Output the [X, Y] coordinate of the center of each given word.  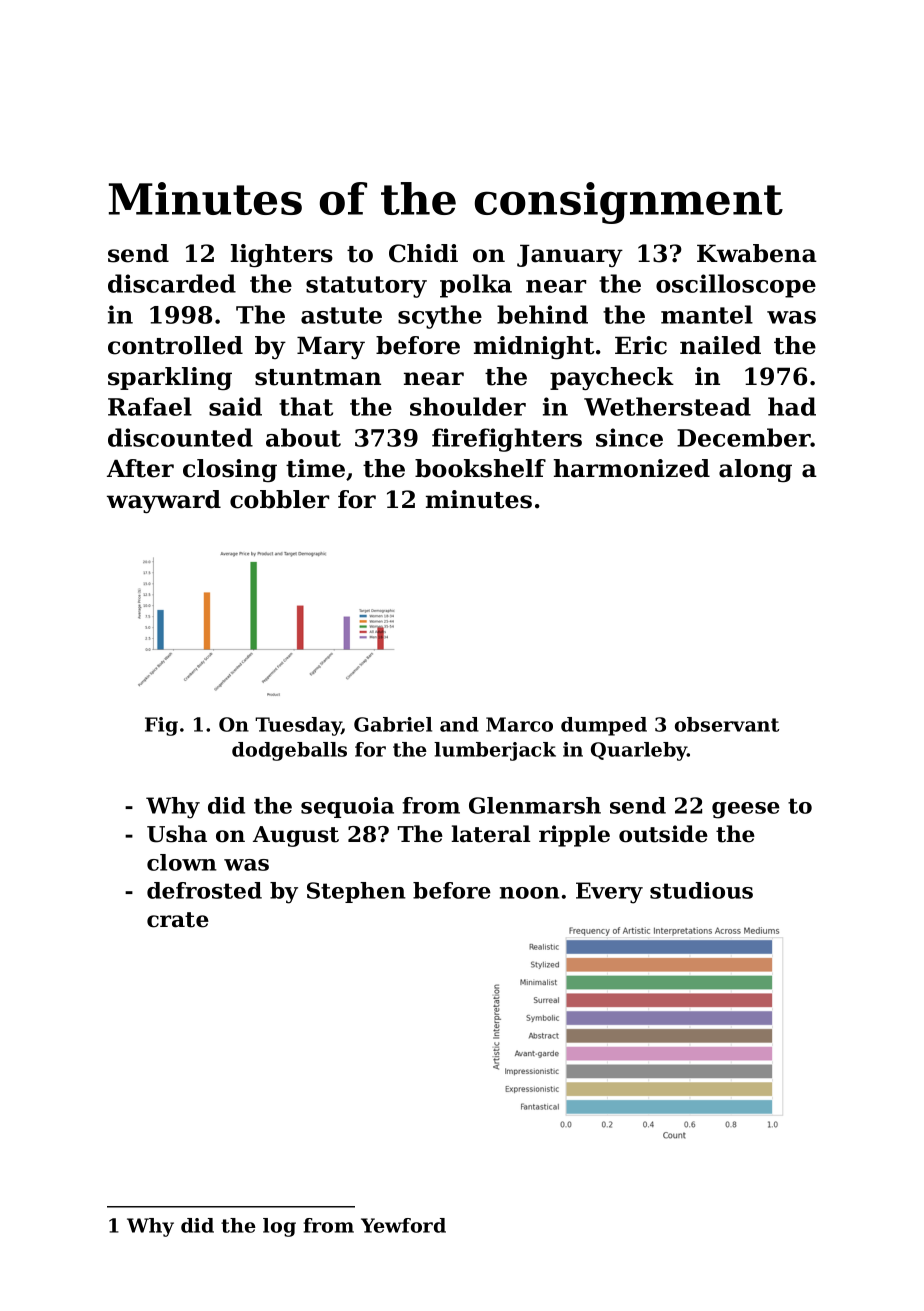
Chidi [423, 253]
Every [609, 893]
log [279, 1227]
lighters [282, 255]
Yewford [403, 1225]
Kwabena [757, 253]
